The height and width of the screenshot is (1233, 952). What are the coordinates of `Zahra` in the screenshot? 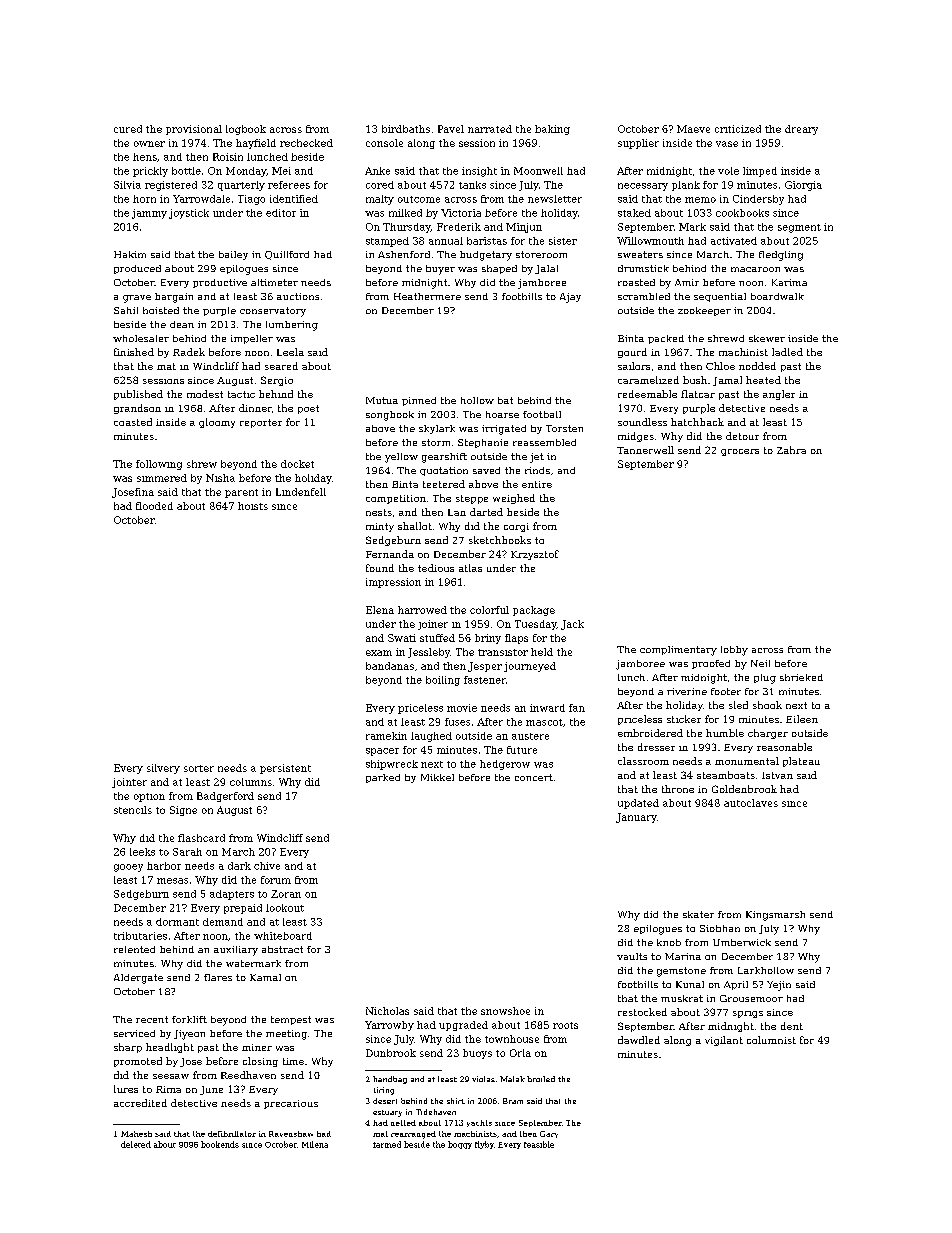 It's located at (791, 450).
